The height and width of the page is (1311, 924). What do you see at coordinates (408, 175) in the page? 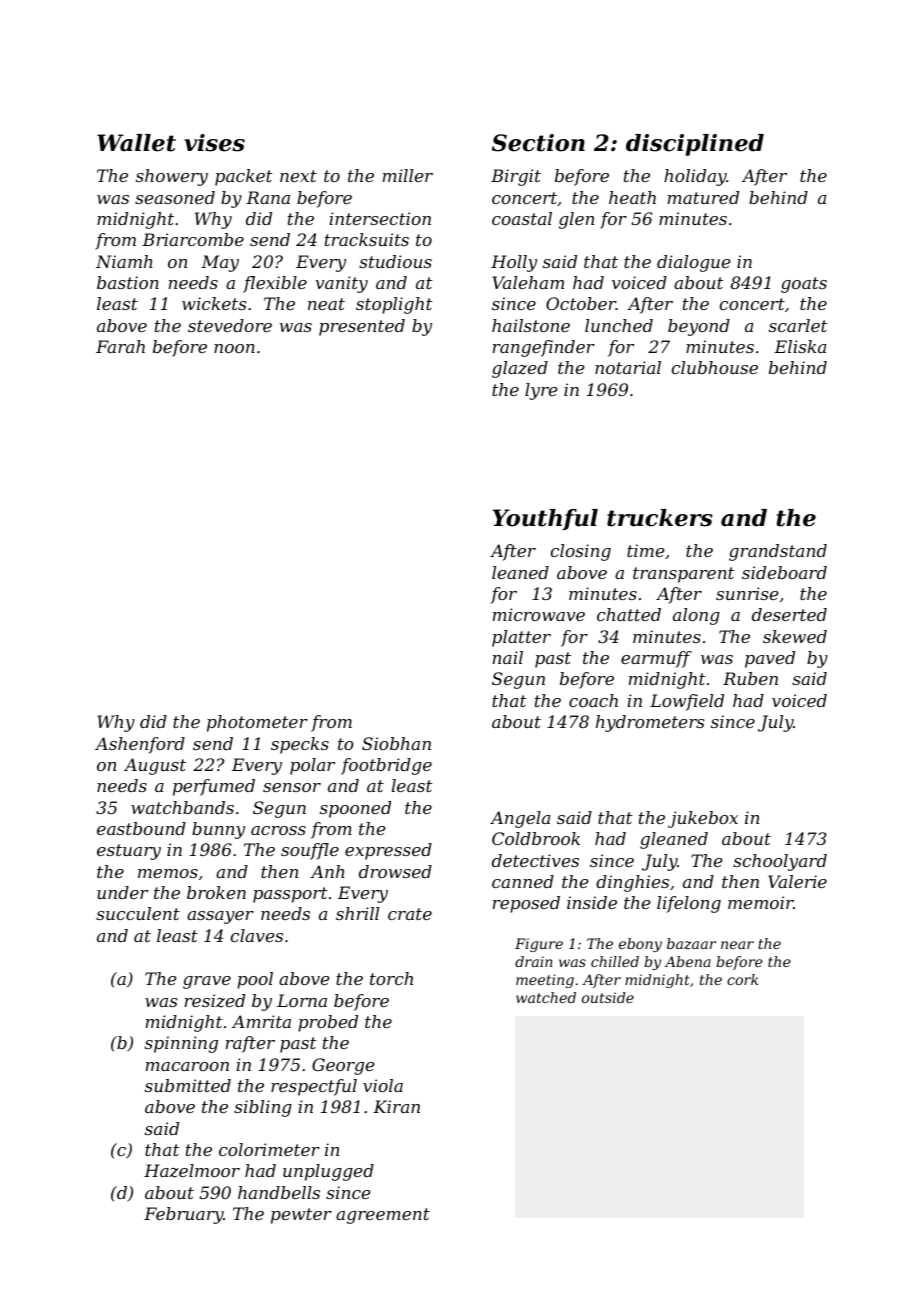
I see `miller` at bounding box center [408, 175].
